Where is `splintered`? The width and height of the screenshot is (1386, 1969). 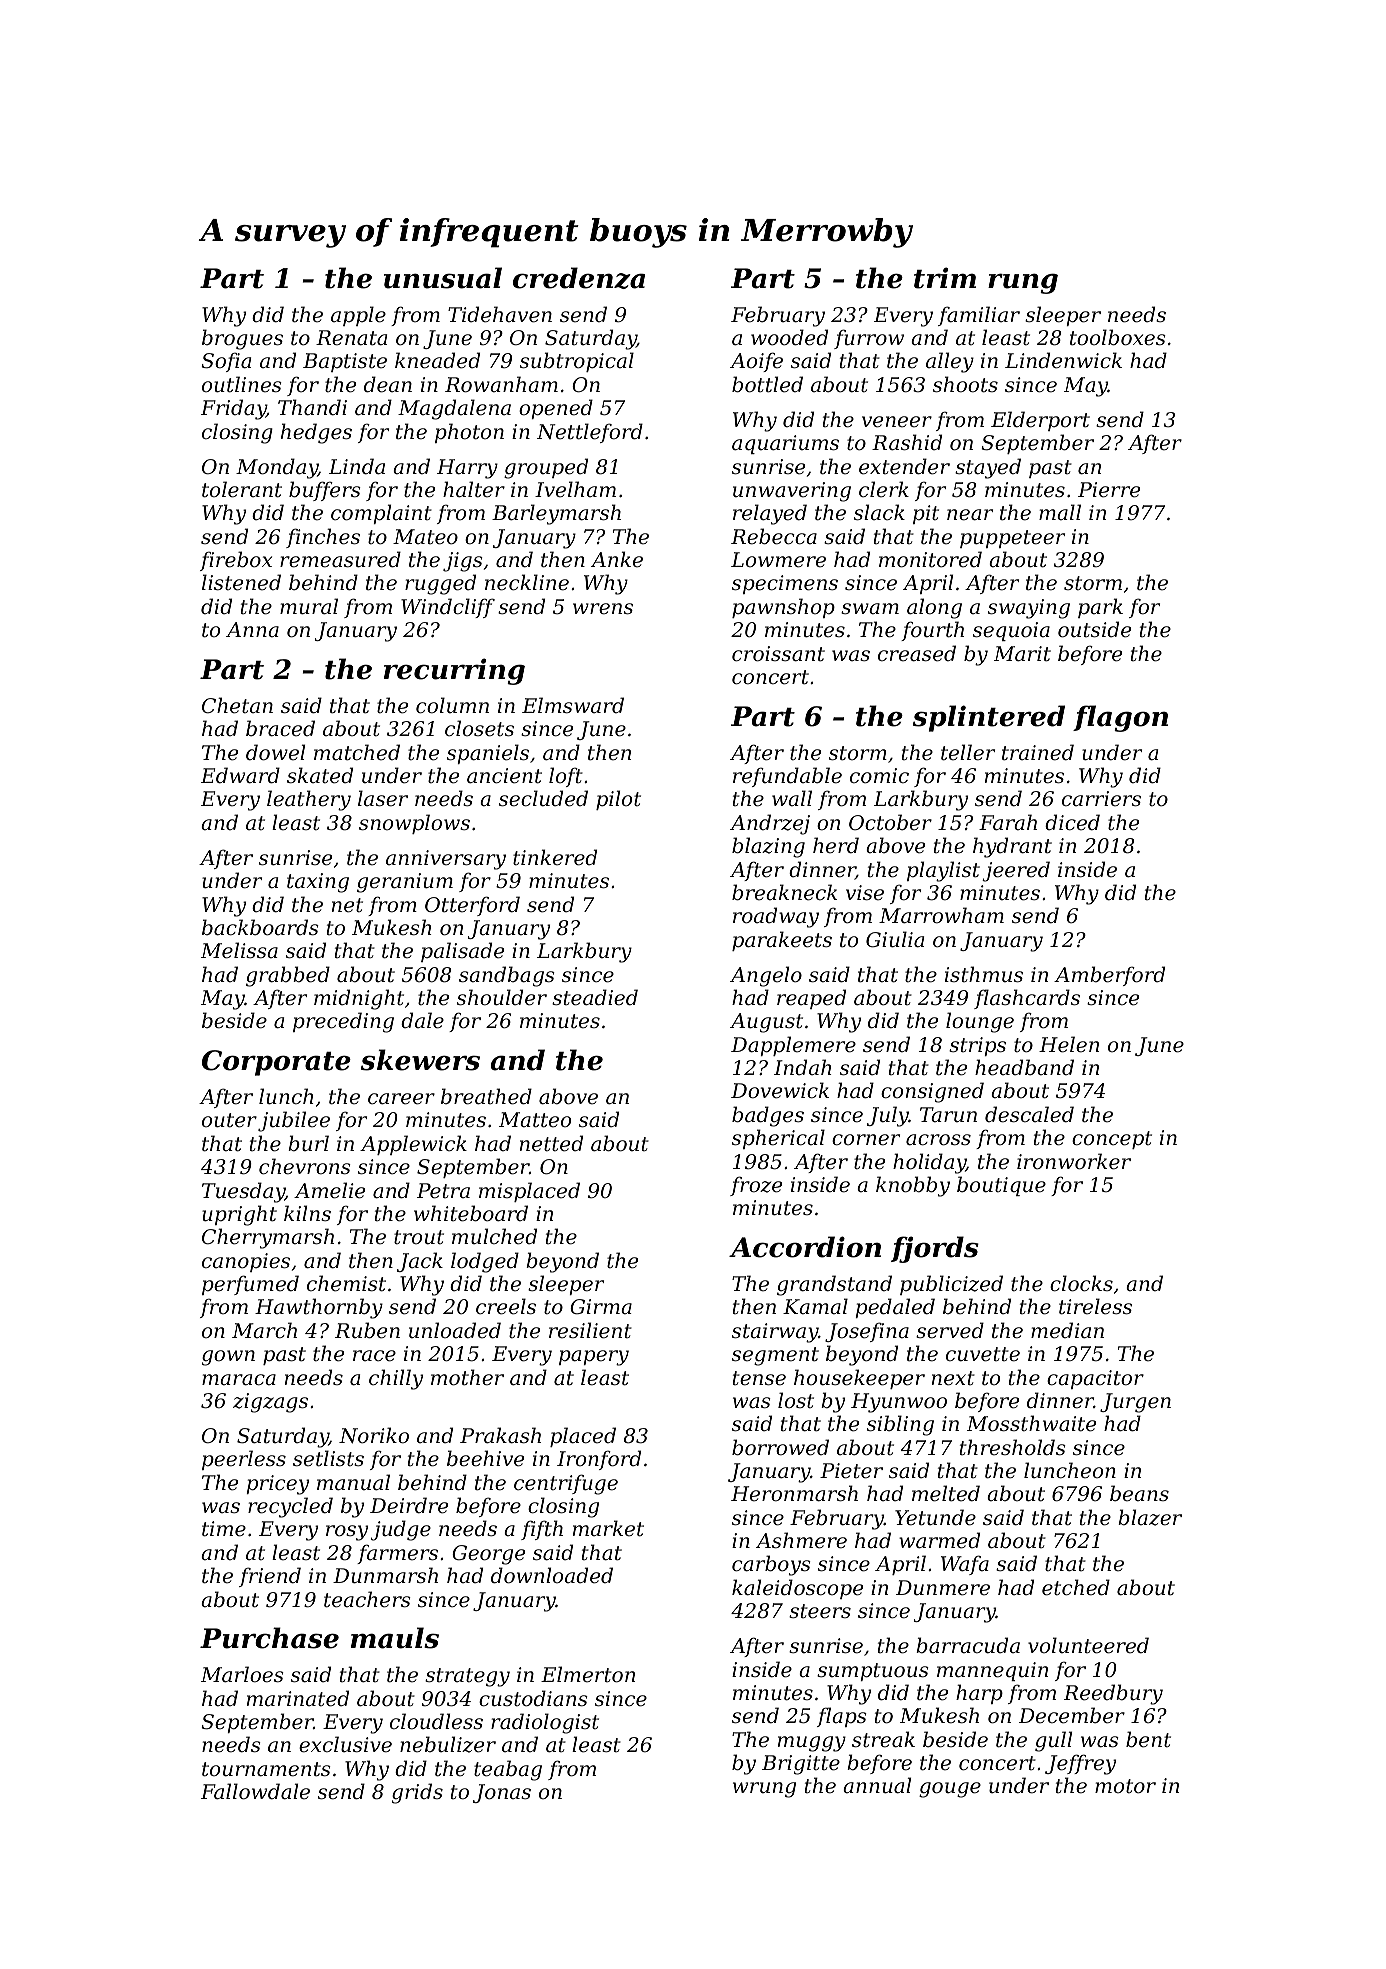
splintered is located at coordinates (989, 718).
